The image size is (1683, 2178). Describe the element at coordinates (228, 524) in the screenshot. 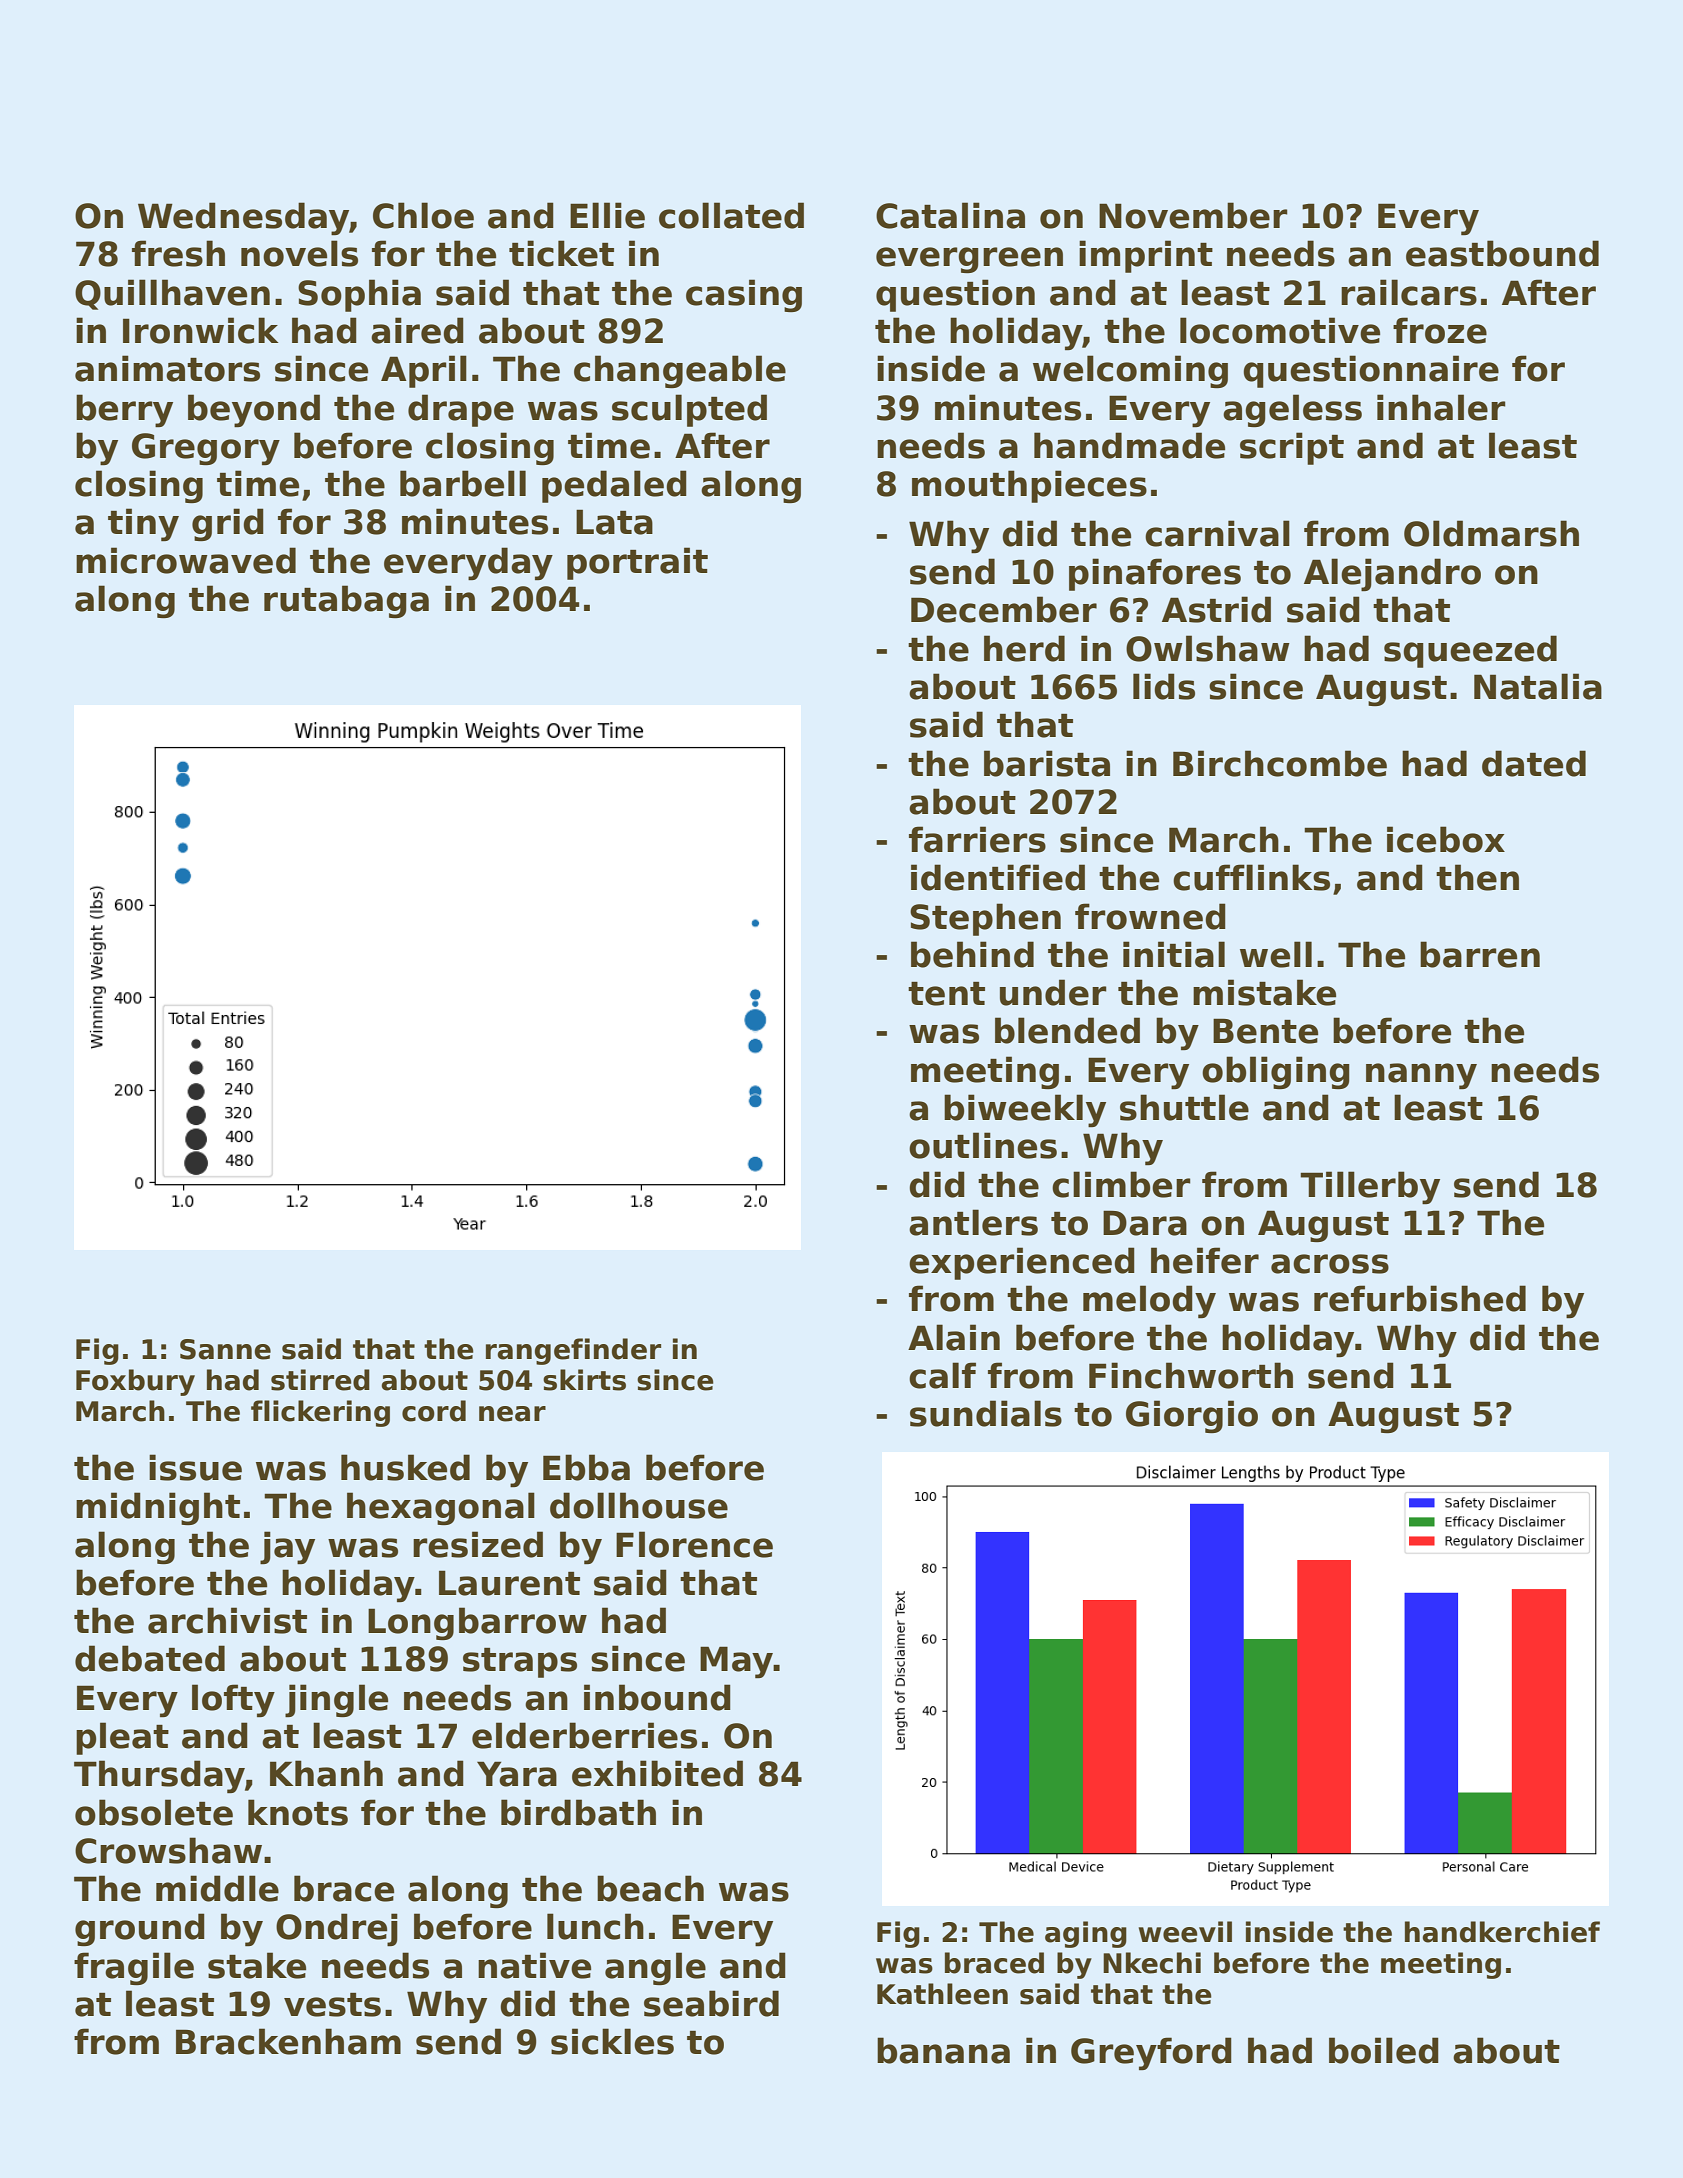

I see `grid` at that location.
